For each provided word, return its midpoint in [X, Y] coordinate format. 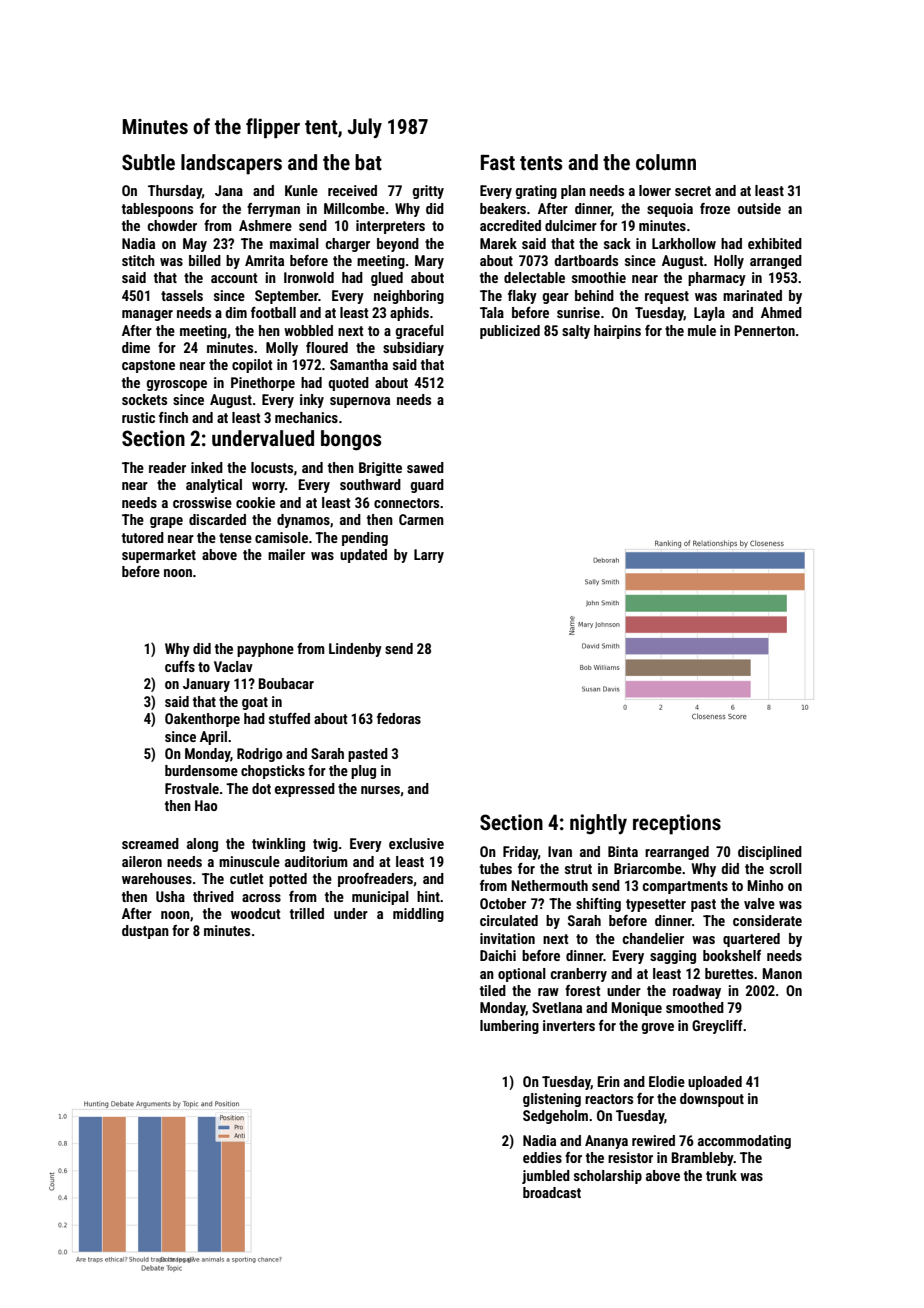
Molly [282, 349]
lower [655, 190]
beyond [398, 245]
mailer [286, 554]
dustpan [145, 932]
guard [427, 486]
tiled [493, 990]
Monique [636, 1009]
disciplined [770, 853]
